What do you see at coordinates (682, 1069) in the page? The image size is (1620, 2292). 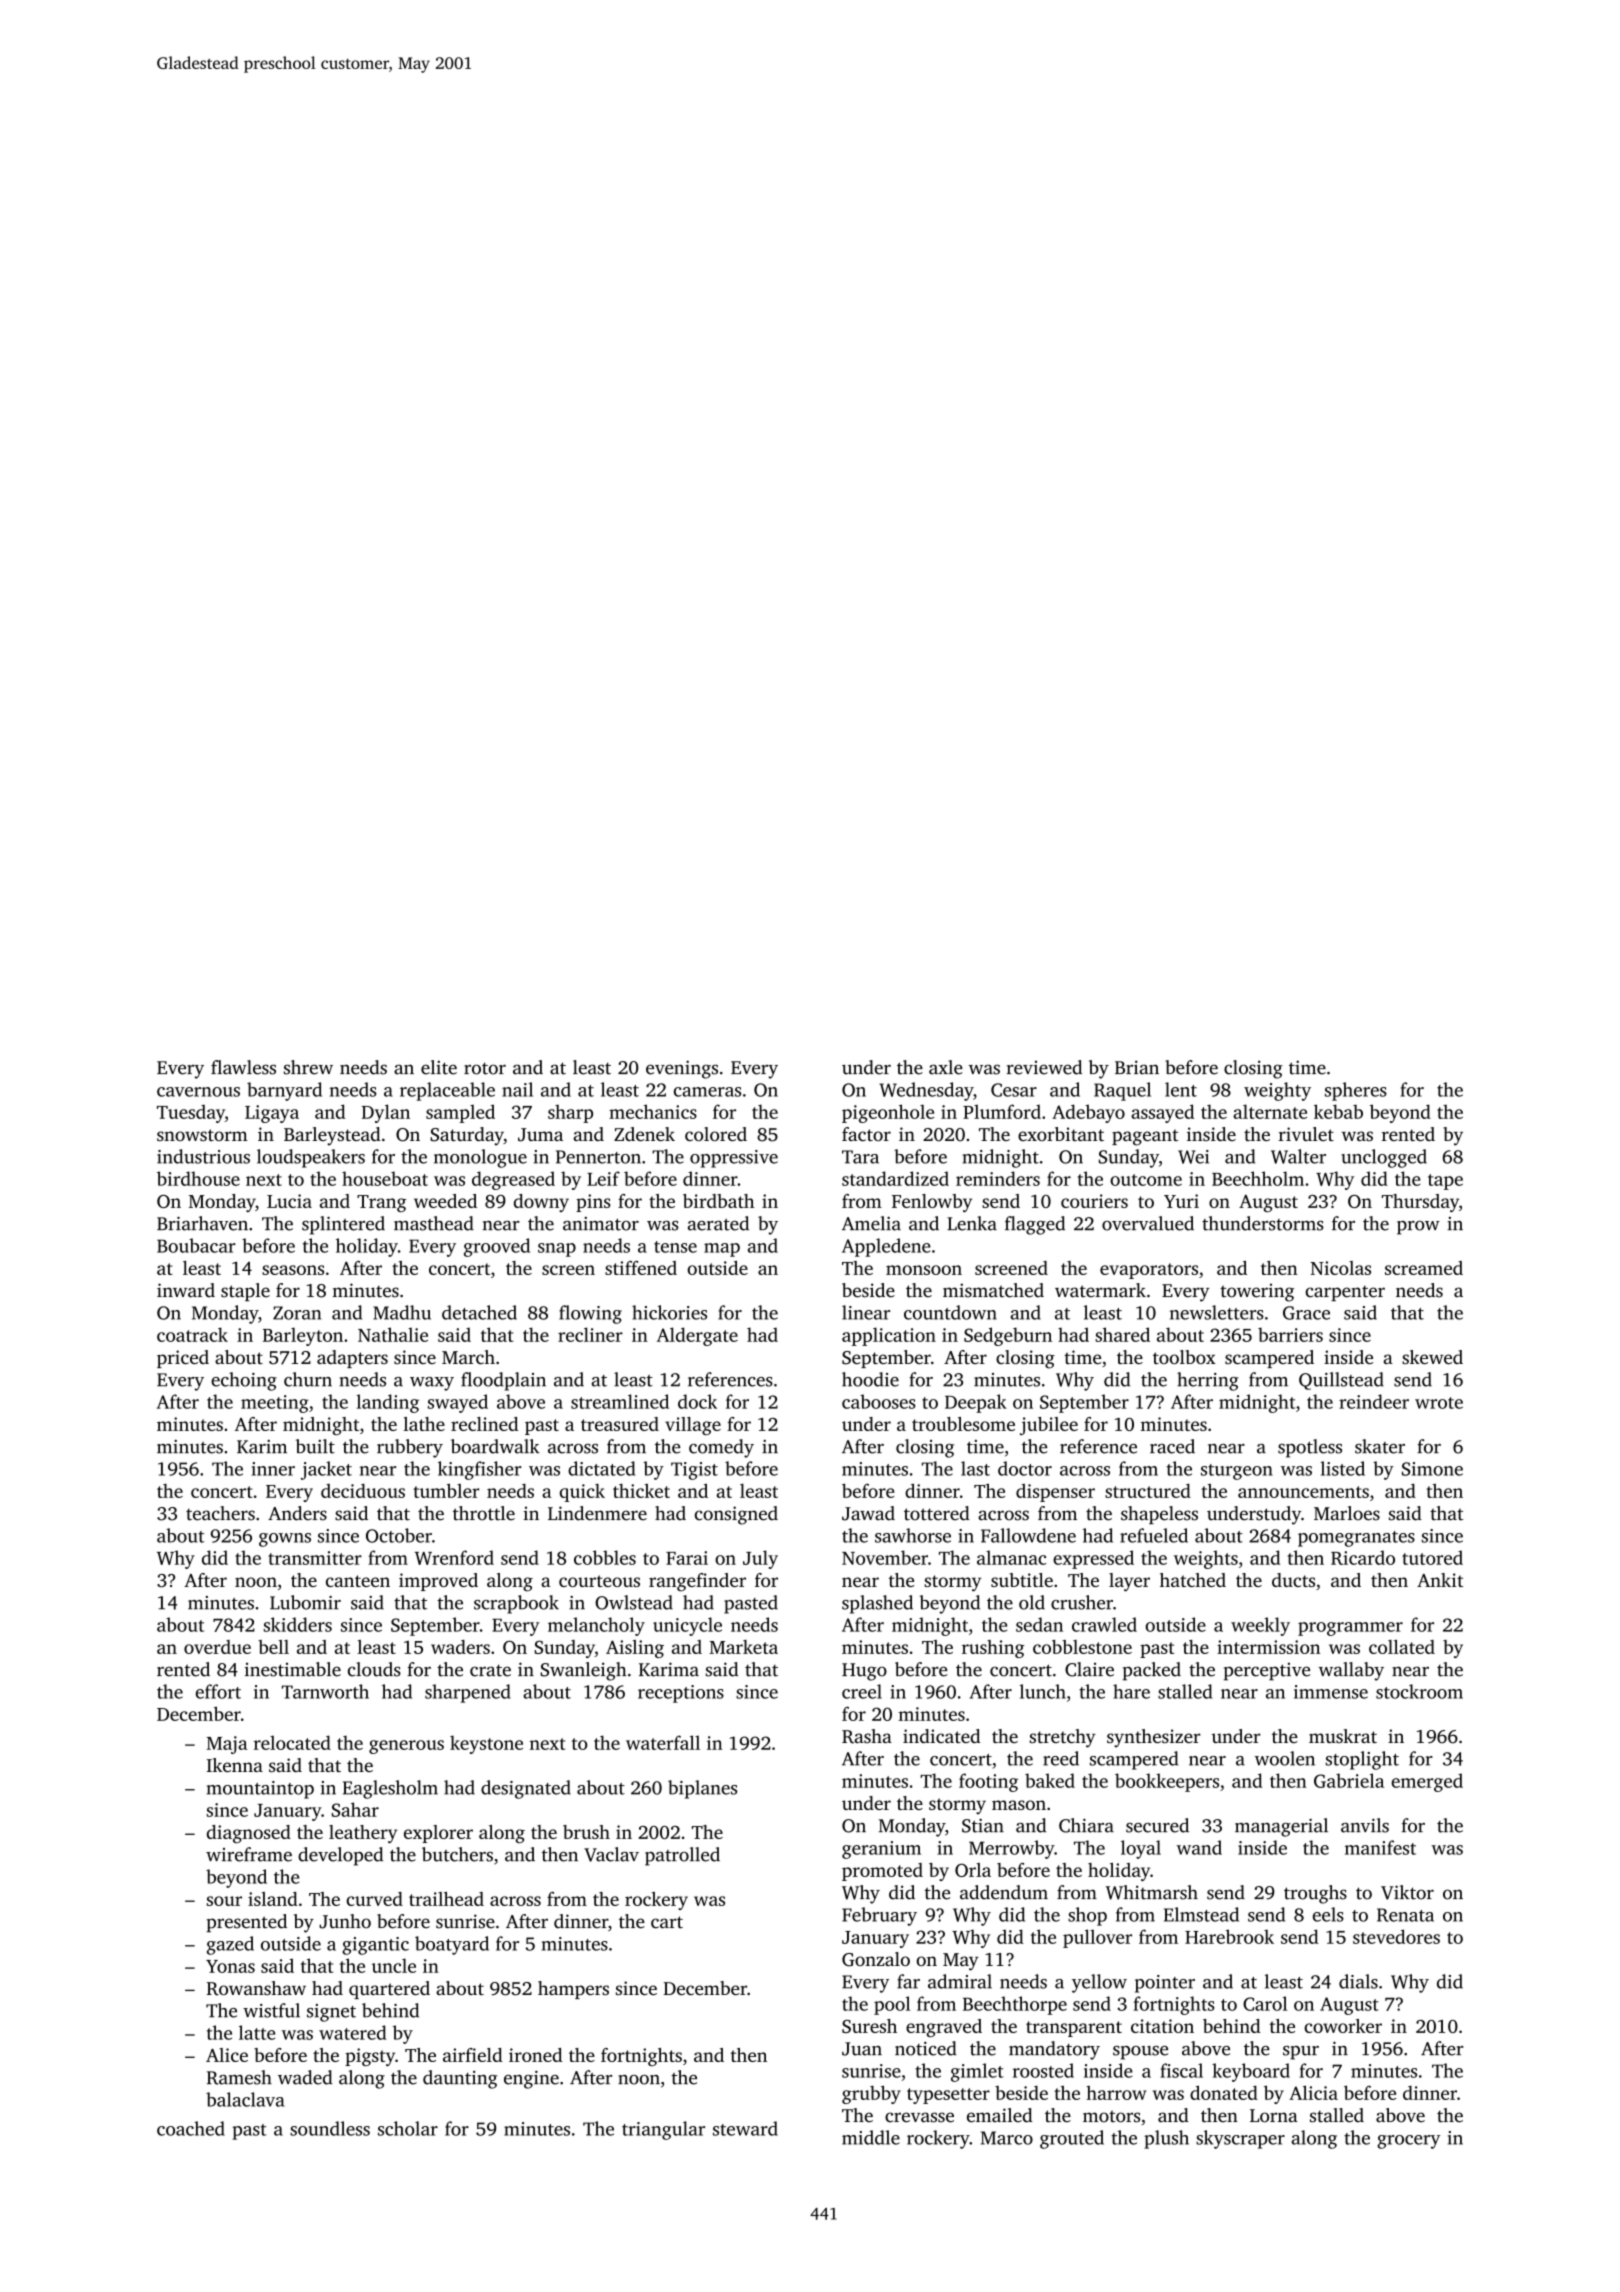 I see `evenings` at bounding box center [682, 1069].
